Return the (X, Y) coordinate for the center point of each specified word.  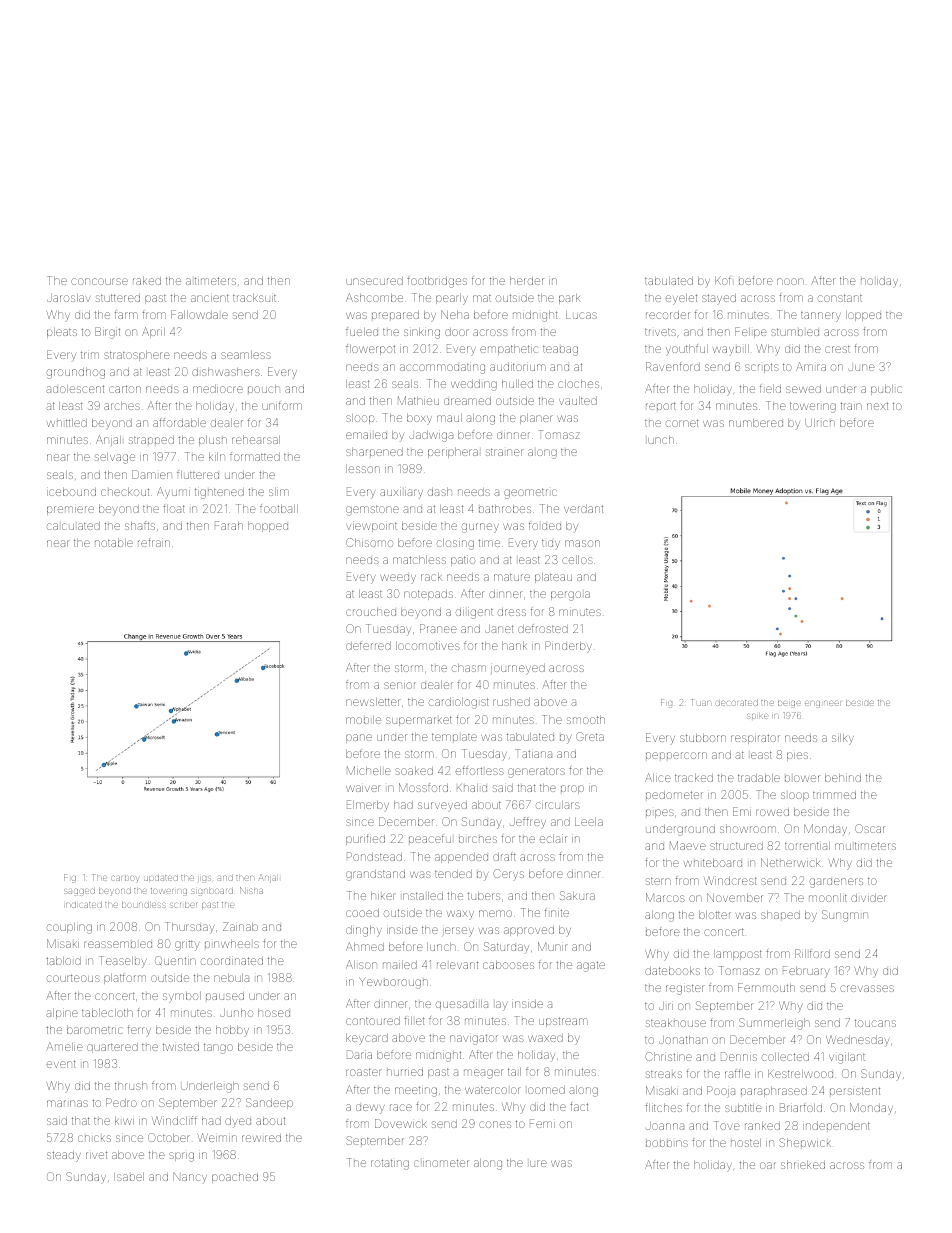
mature (512, 577)
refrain (154, 542)
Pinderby (568, 647)
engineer (823, 704)
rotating (390, 1164)
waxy (460, 914)
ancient (210, 298)
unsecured (374, 281)
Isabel (129, 1177)
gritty (187, 945)
